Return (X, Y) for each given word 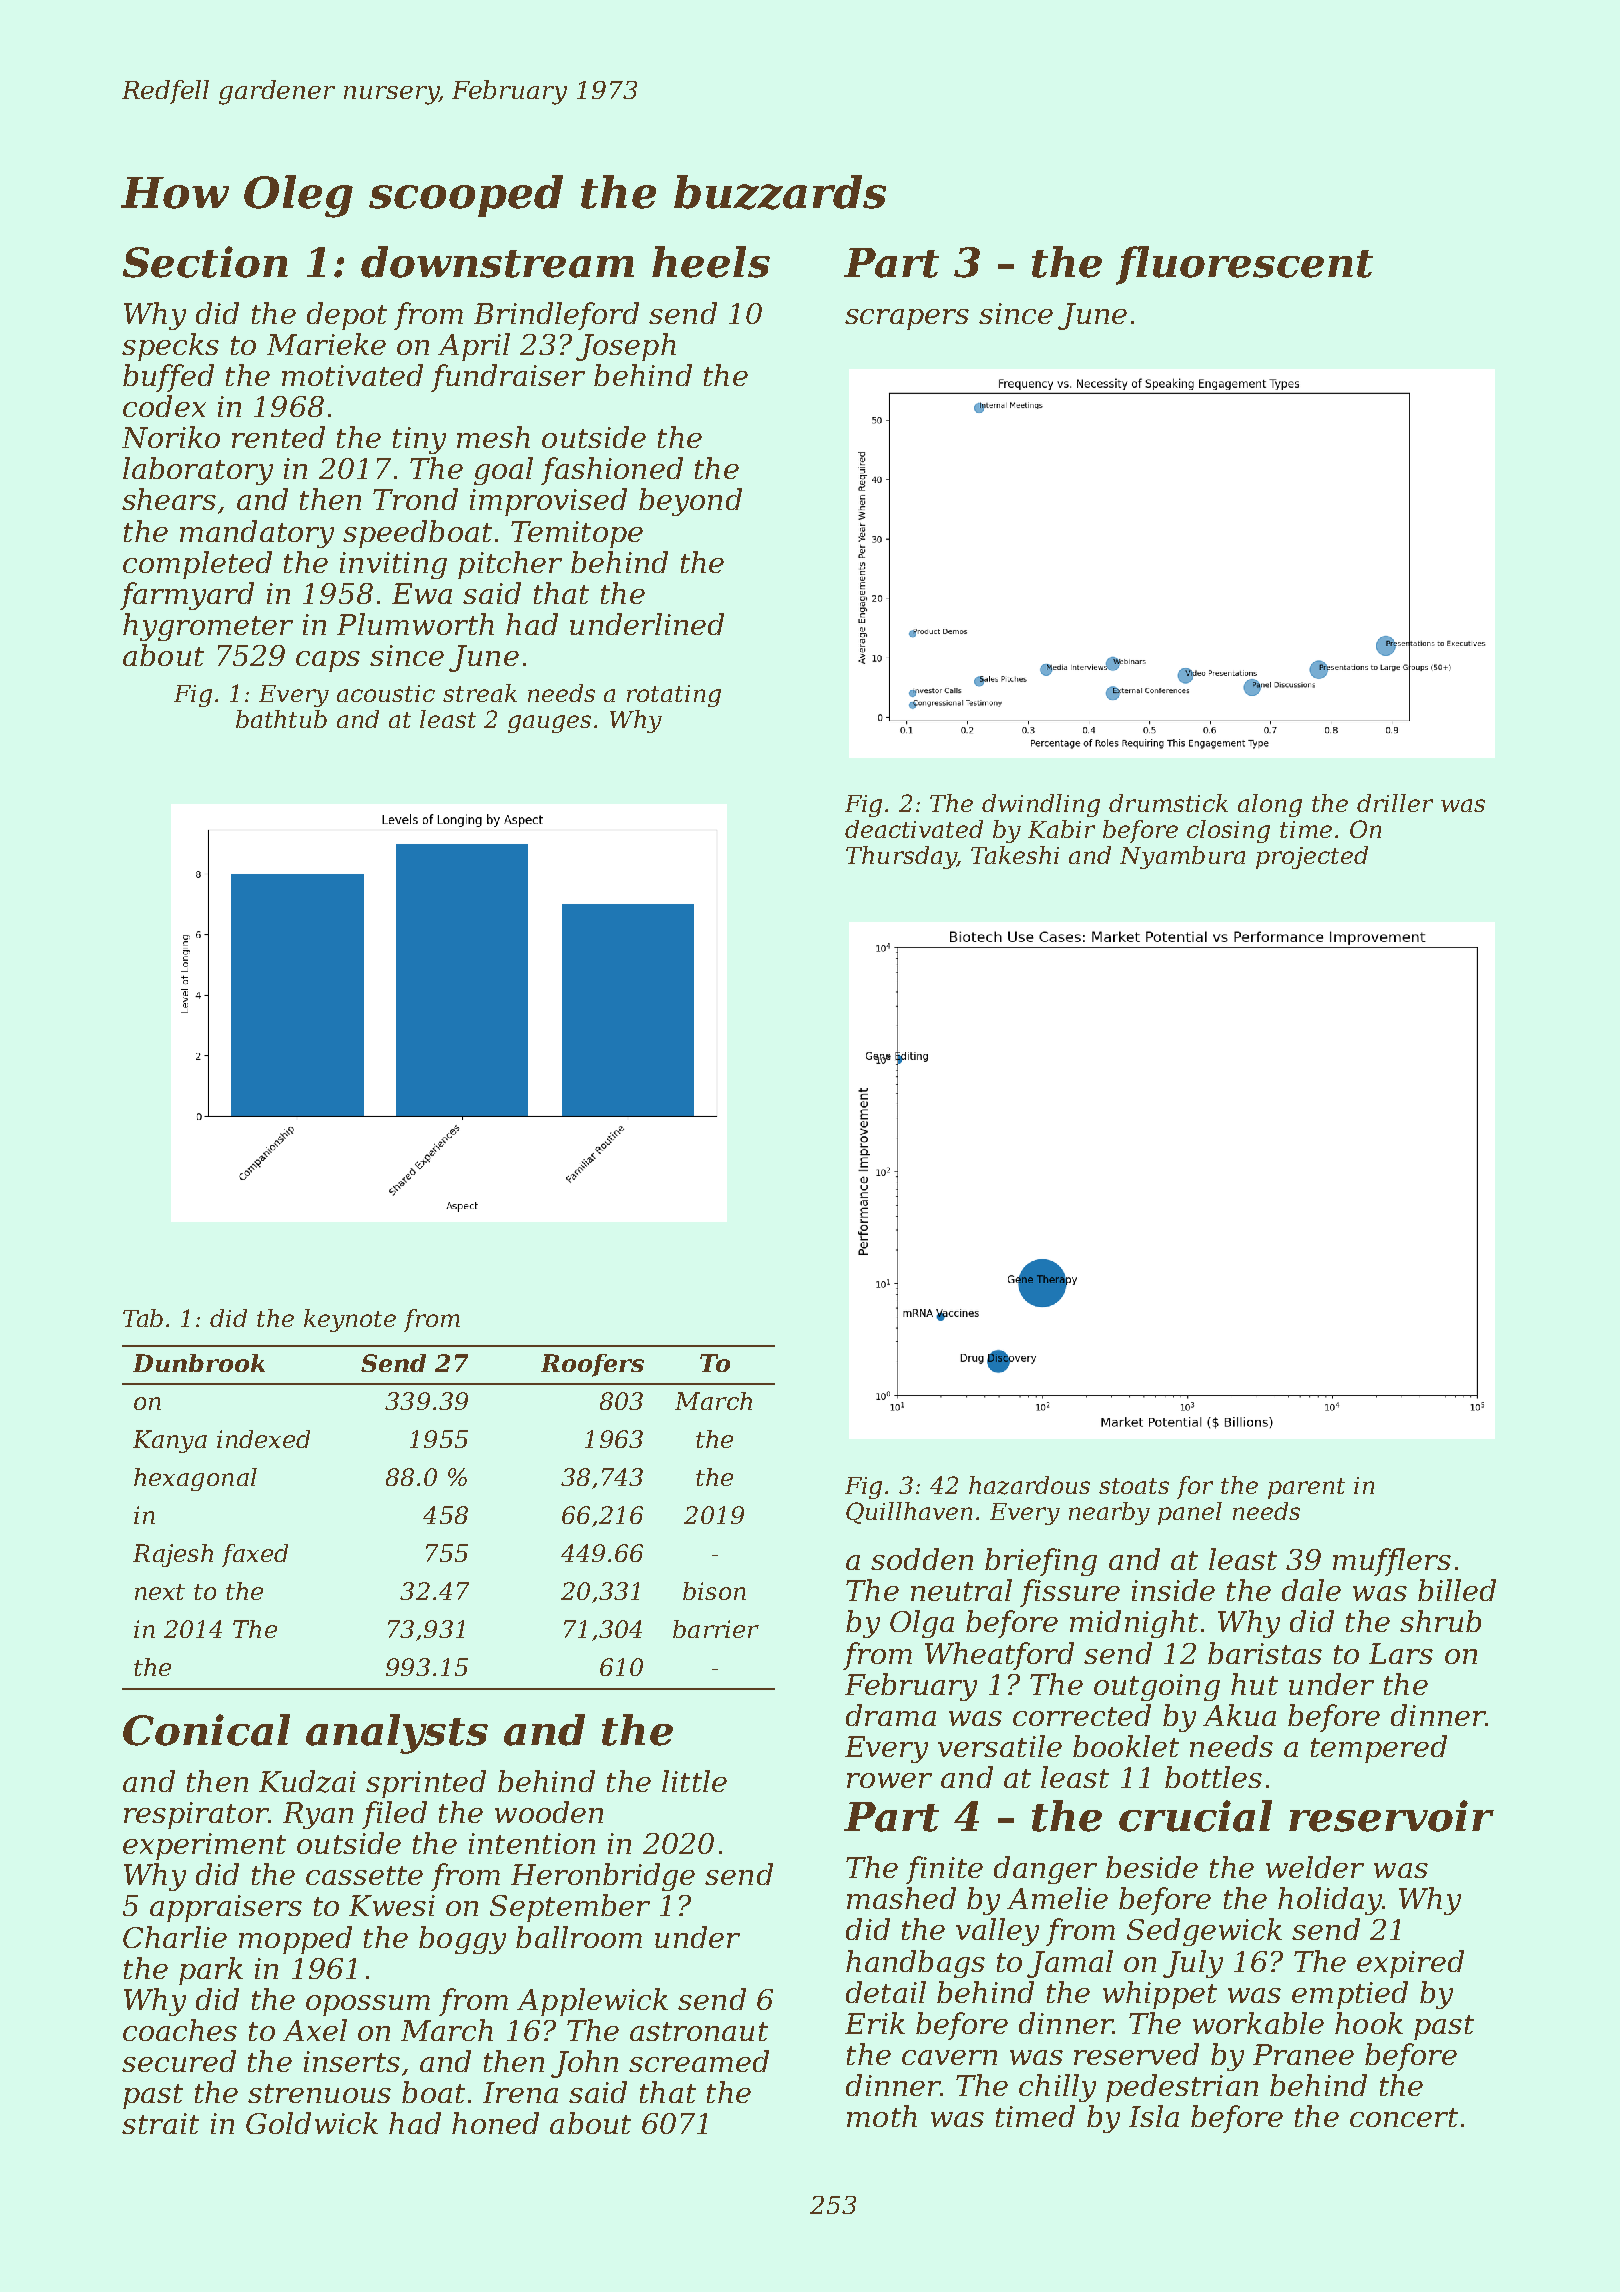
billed (1457, 1590)
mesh (493, 437)
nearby (1109, 1513)
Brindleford (556, 316)
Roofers (592, 1365)
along (1270, 805)
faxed (255, 1555)
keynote (350, 1320)
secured (179, 2061)
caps (328, 661)
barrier (716, 1629)
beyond (690, 502)
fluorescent (1244, 265)
